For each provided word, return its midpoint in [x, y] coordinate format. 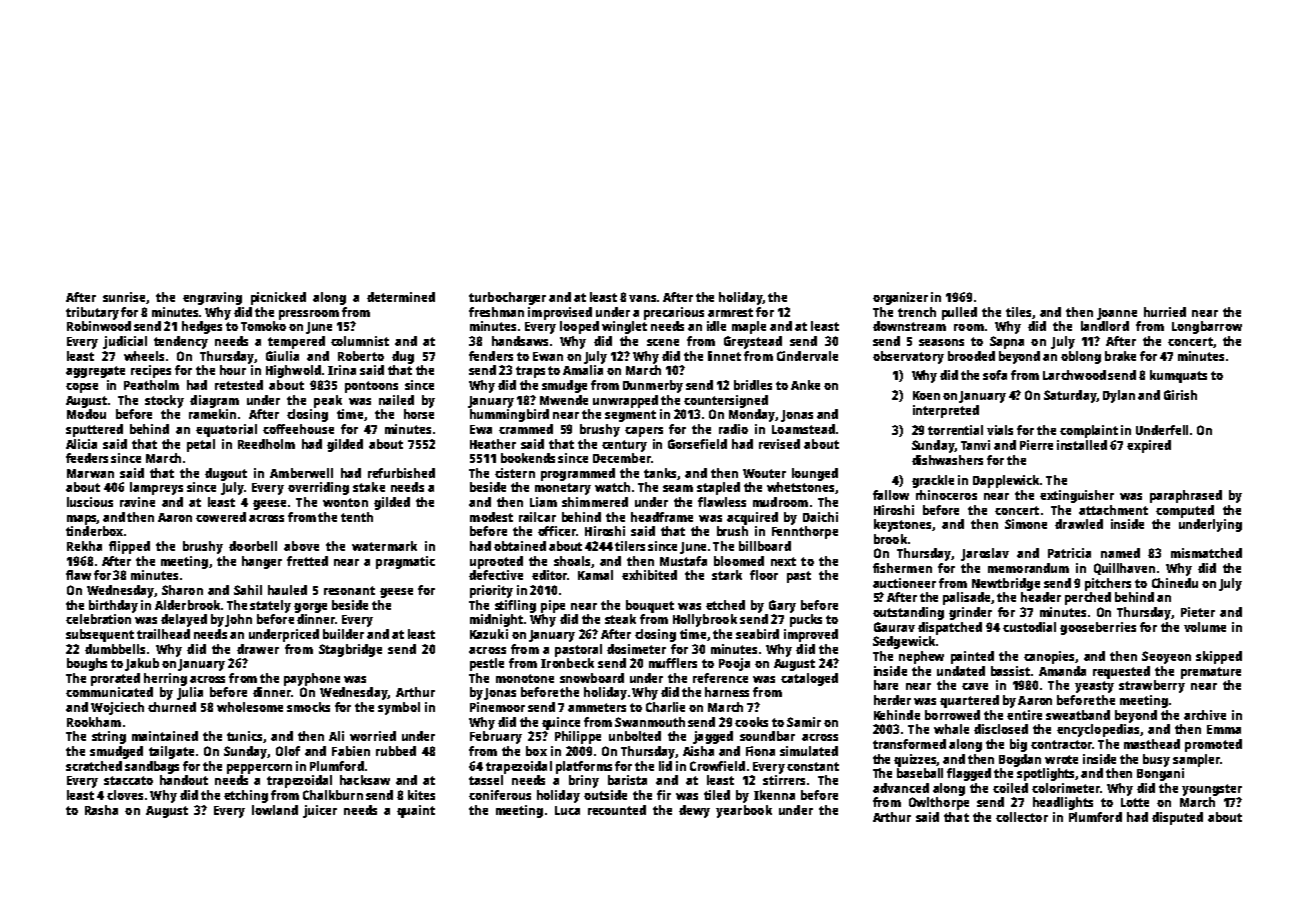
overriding [318, 488]
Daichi [820, 517]
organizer [900, 298]
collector [1022, 817]
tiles [1018, 312]
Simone [1026, 524]
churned [172, 707]
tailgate [171, 752]
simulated [809, 751]
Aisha [698, 751]
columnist [360, 341]
